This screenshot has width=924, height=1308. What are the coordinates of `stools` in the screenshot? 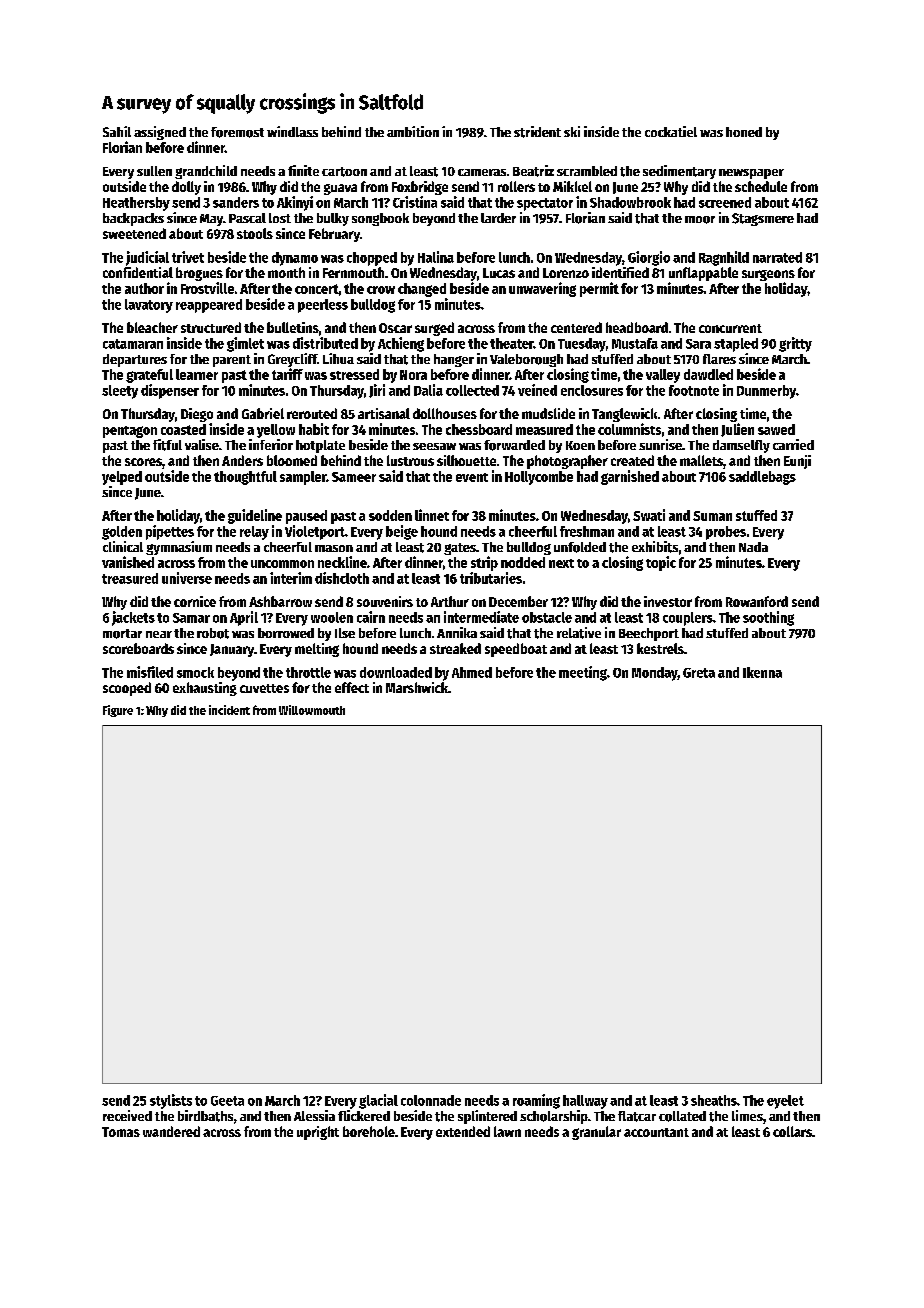 It's located at (255, 233).
